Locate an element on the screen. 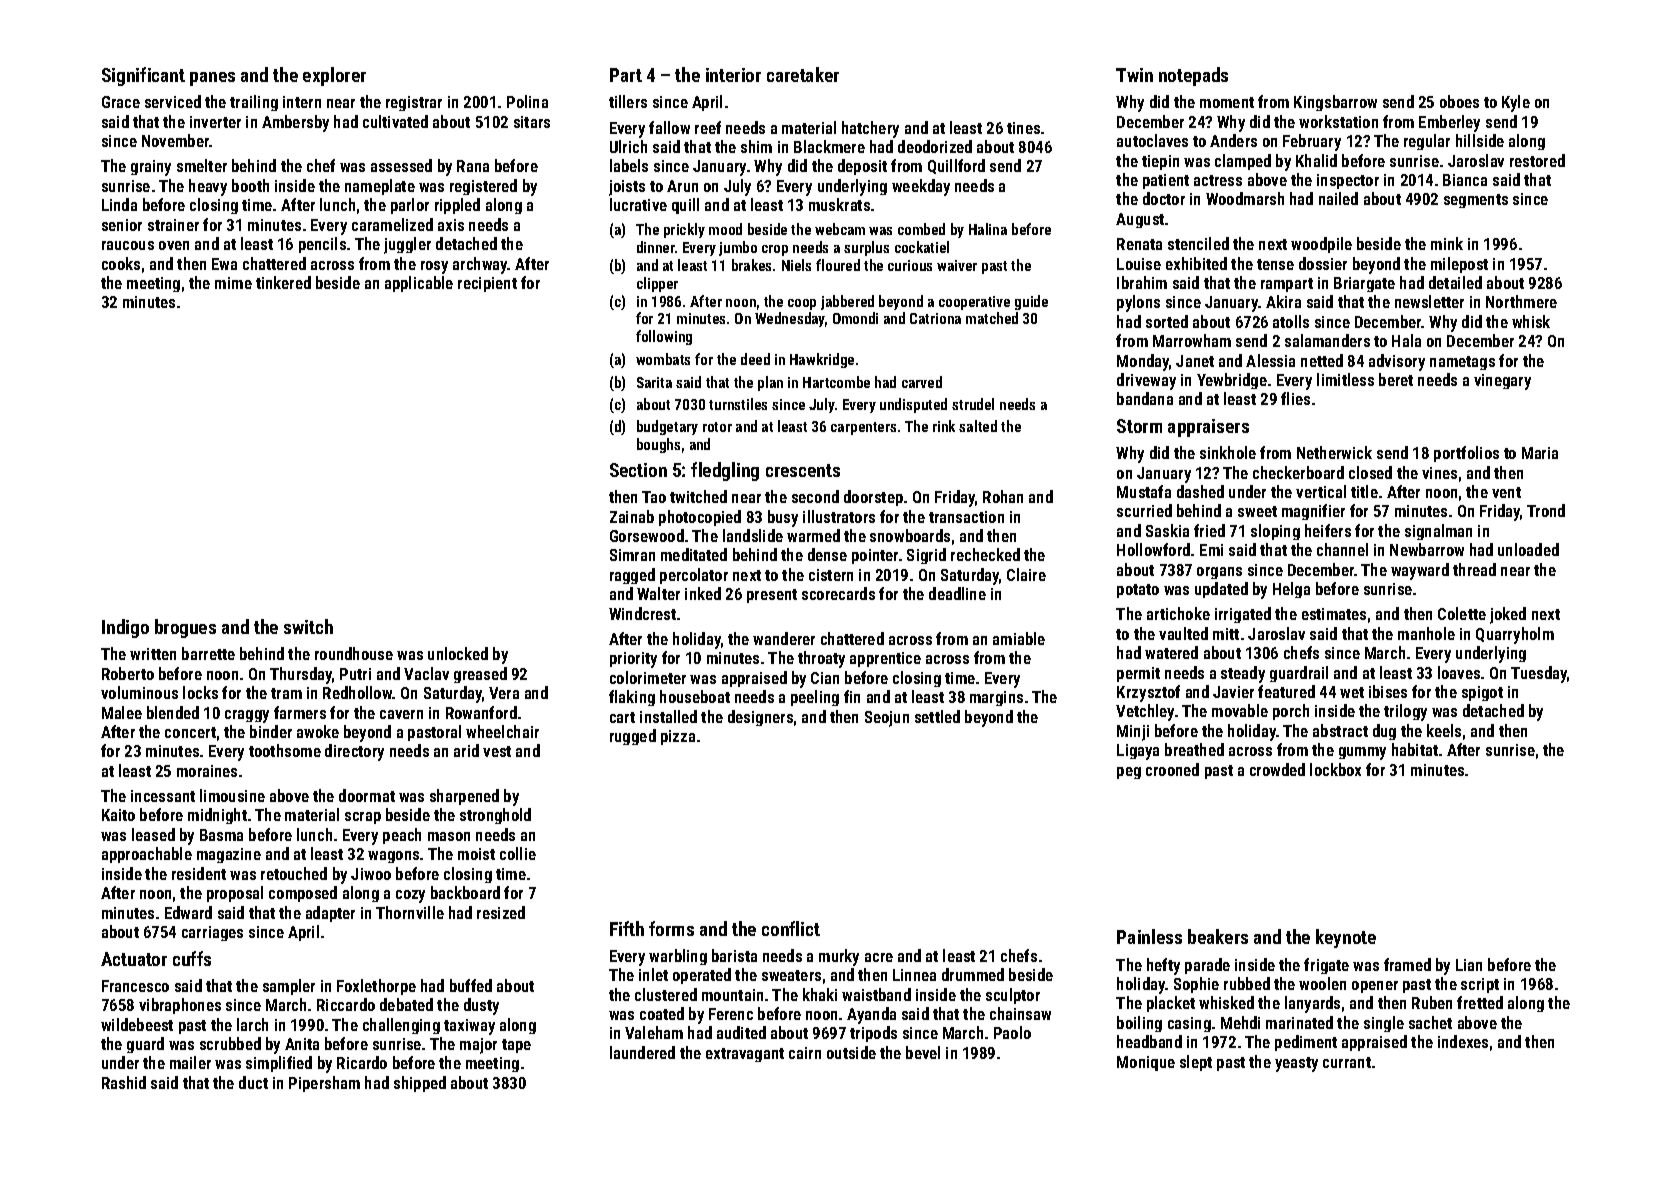 The width and height of the screenshot is (1672, 1182). Valeham is located at coordinates (654, 1032).
